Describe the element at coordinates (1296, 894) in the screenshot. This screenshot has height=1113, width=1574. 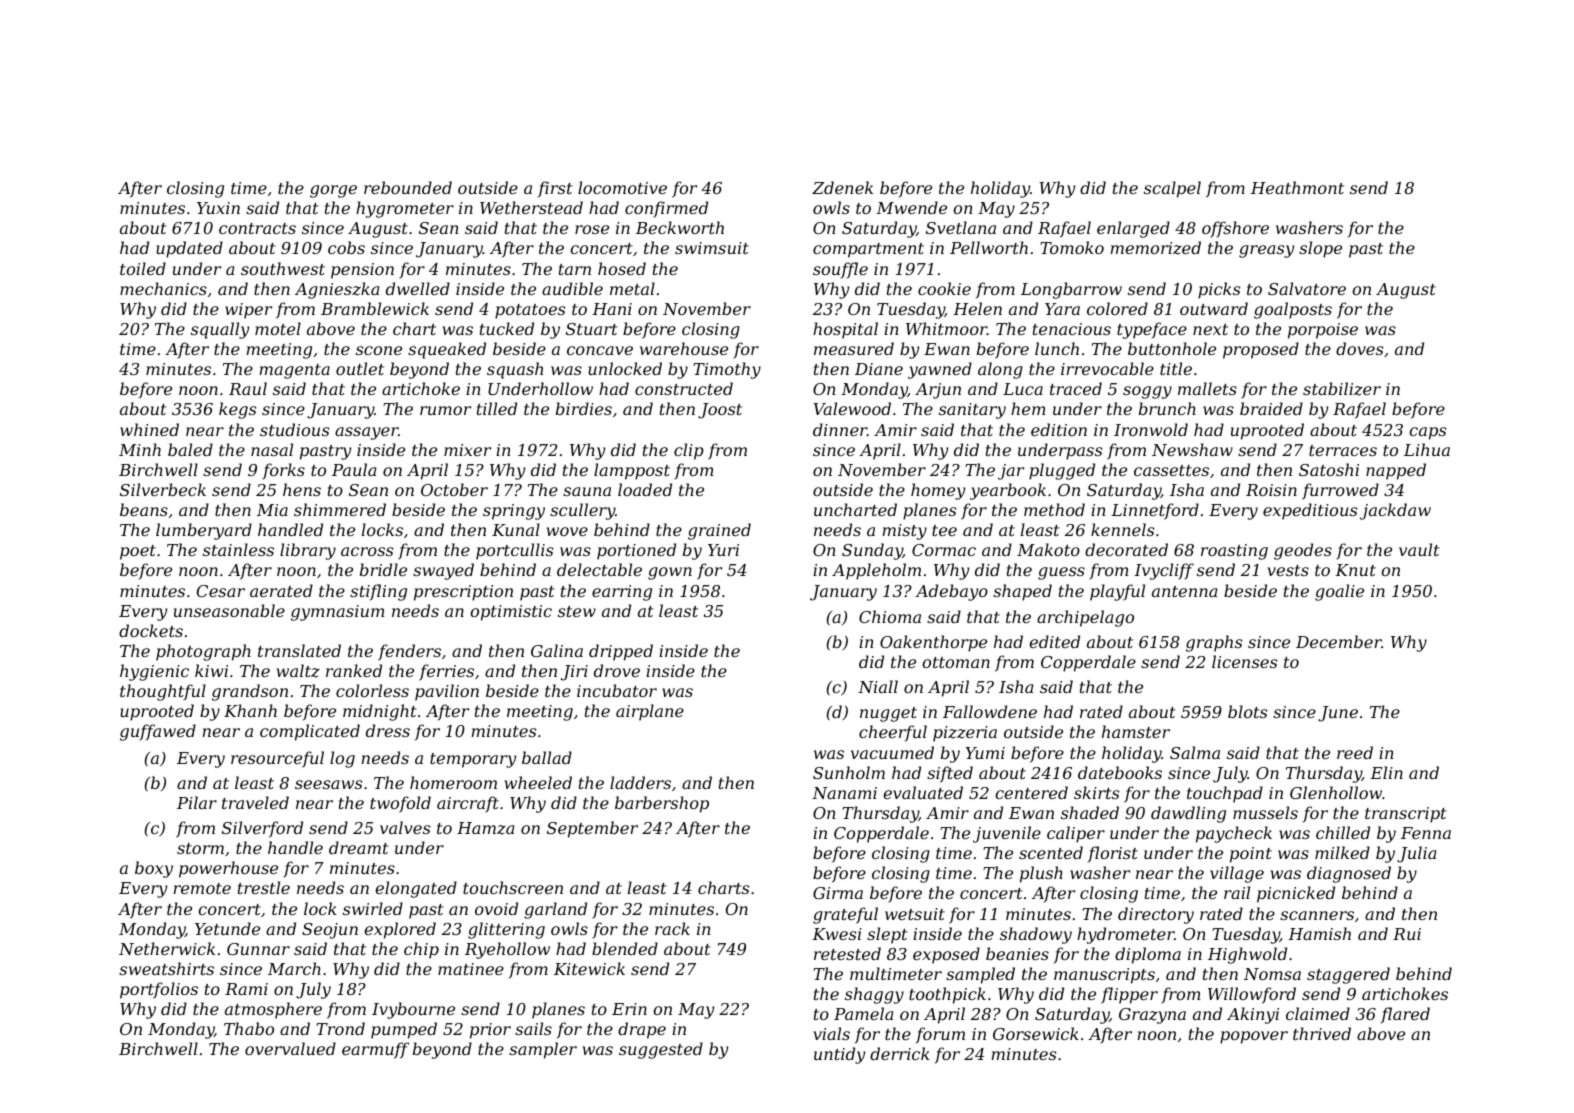
I see `picnicked` at that location.
